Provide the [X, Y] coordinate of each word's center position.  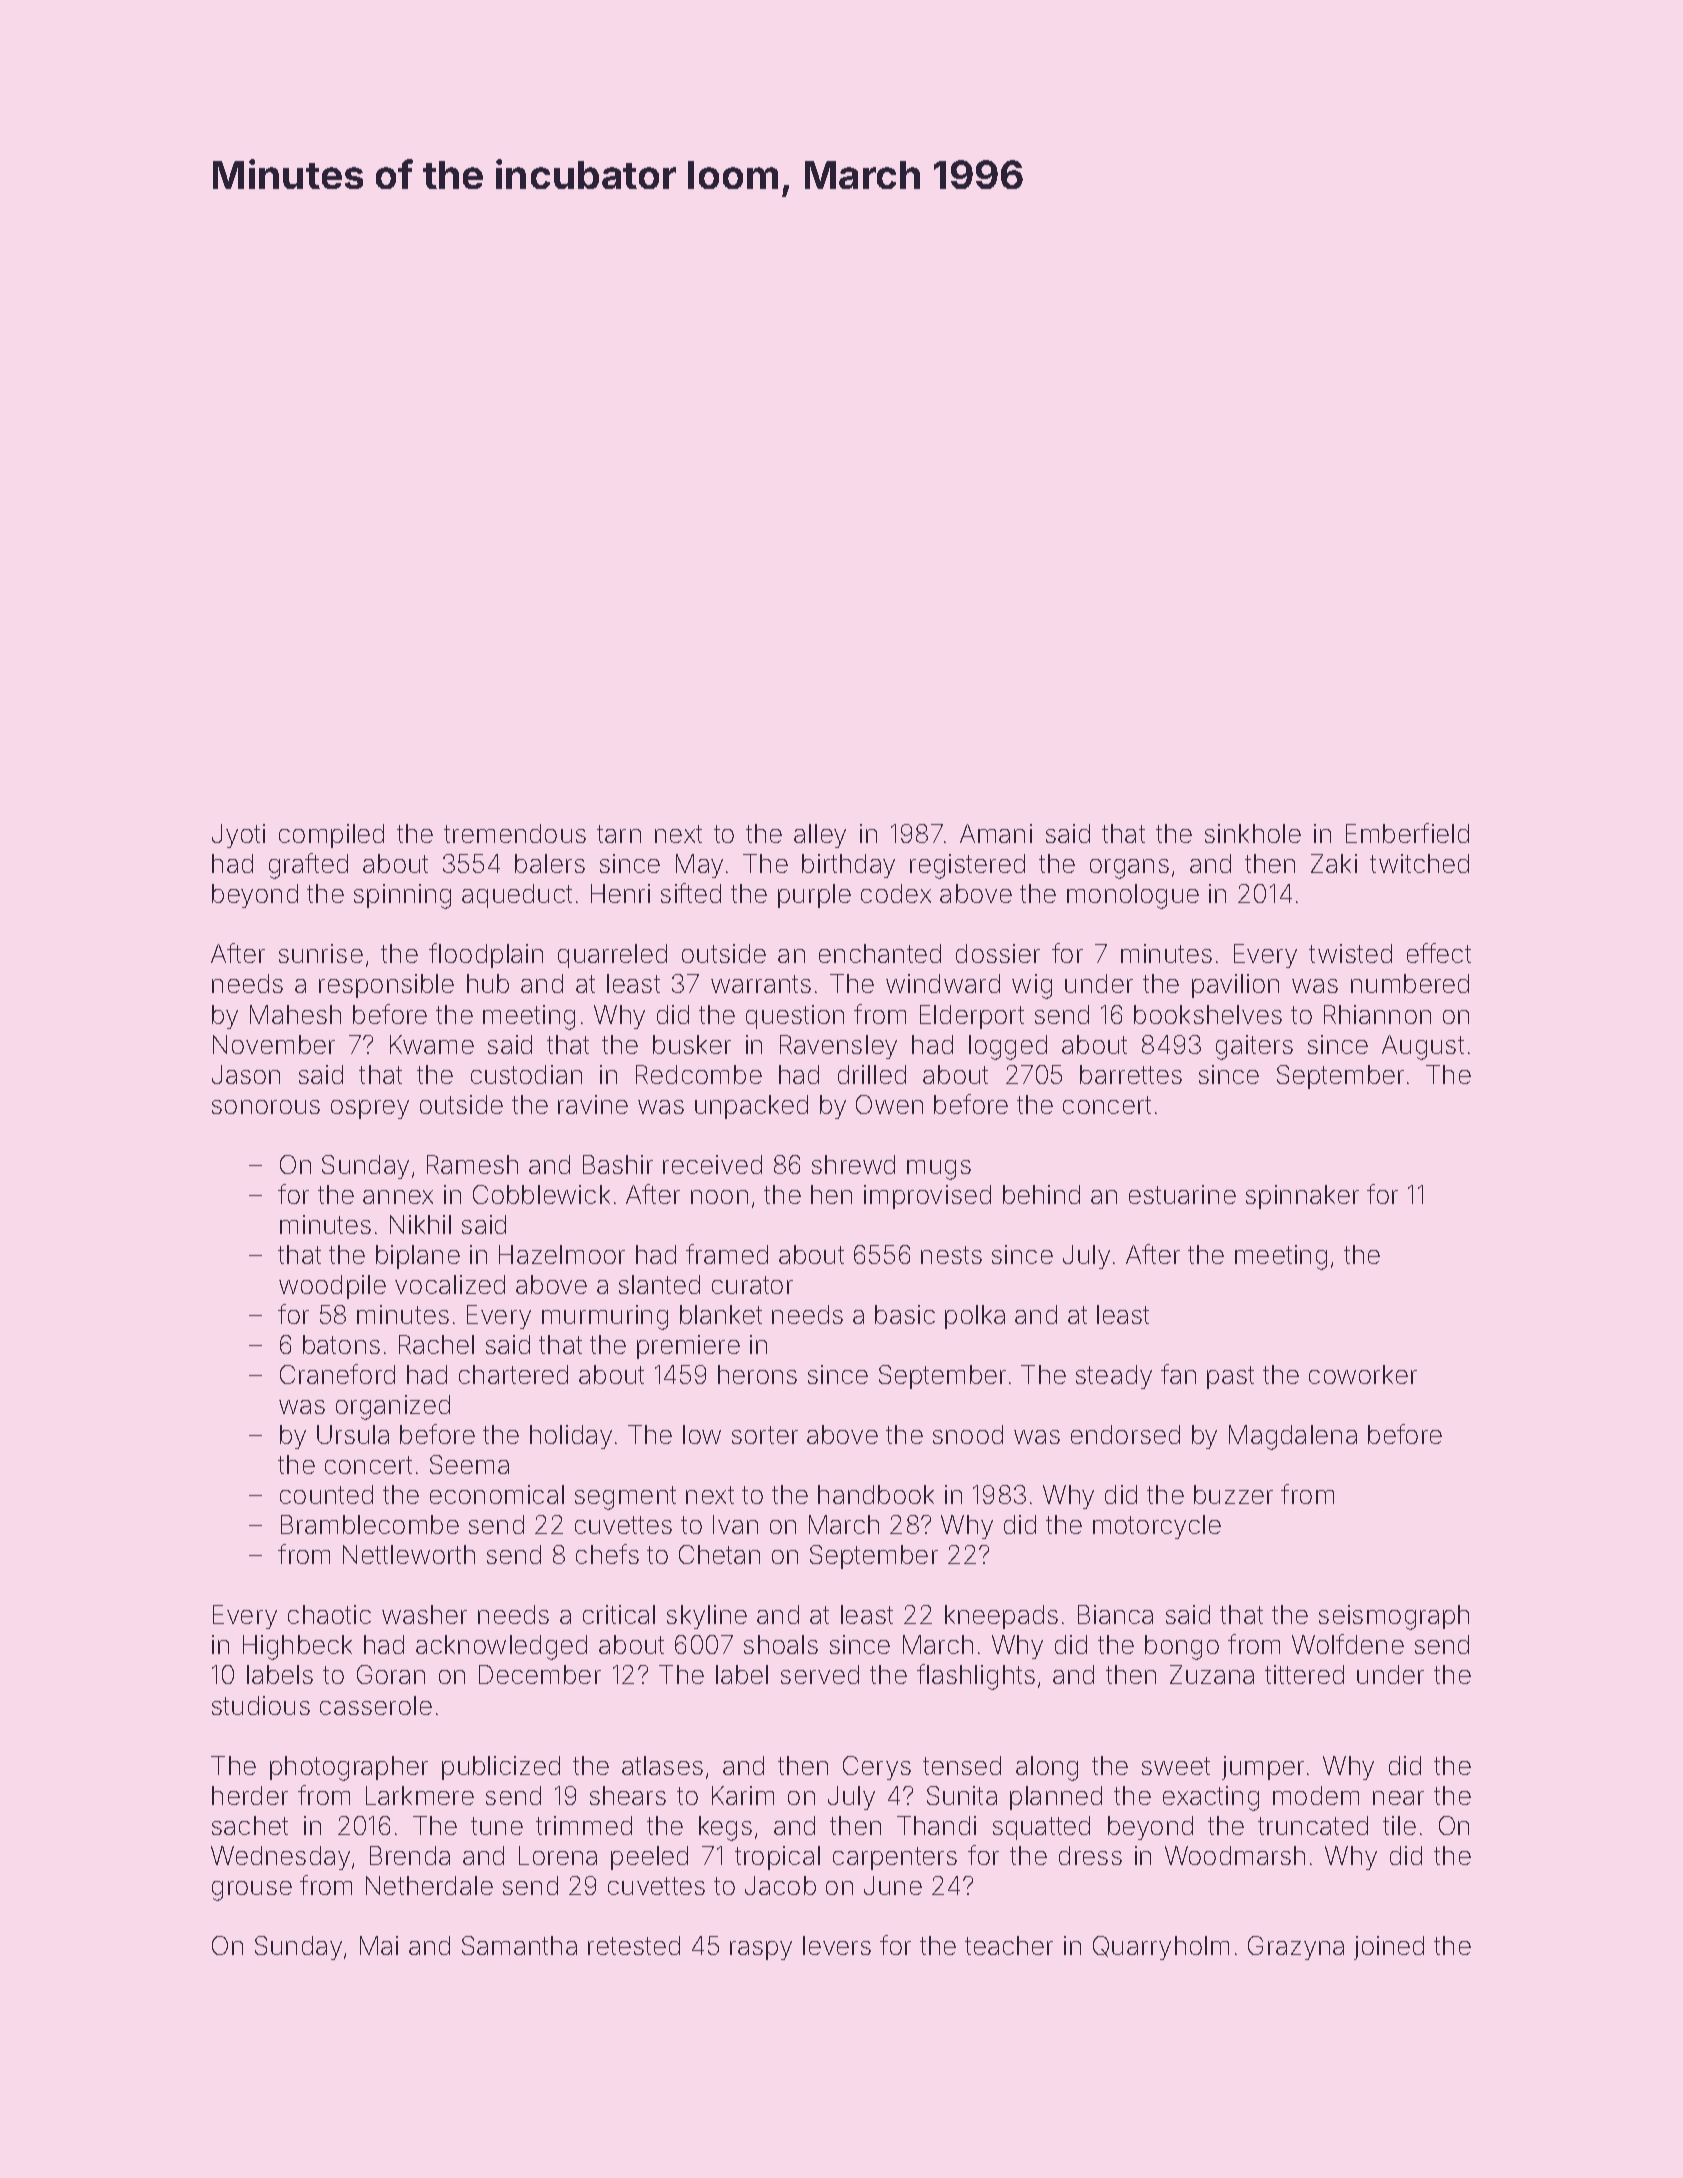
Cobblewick [541, 1194]
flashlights [976, 1677]
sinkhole [1253, 833]
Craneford [337, 1374]
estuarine [1182, 1194]
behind [1041, 1194]
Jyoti [238, 836]
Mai [379, 1945]
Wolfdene [1348, 1644]
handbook [876, 1494]
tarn [619, 834]
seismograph [1394, 1617]
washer [424, 1614]
